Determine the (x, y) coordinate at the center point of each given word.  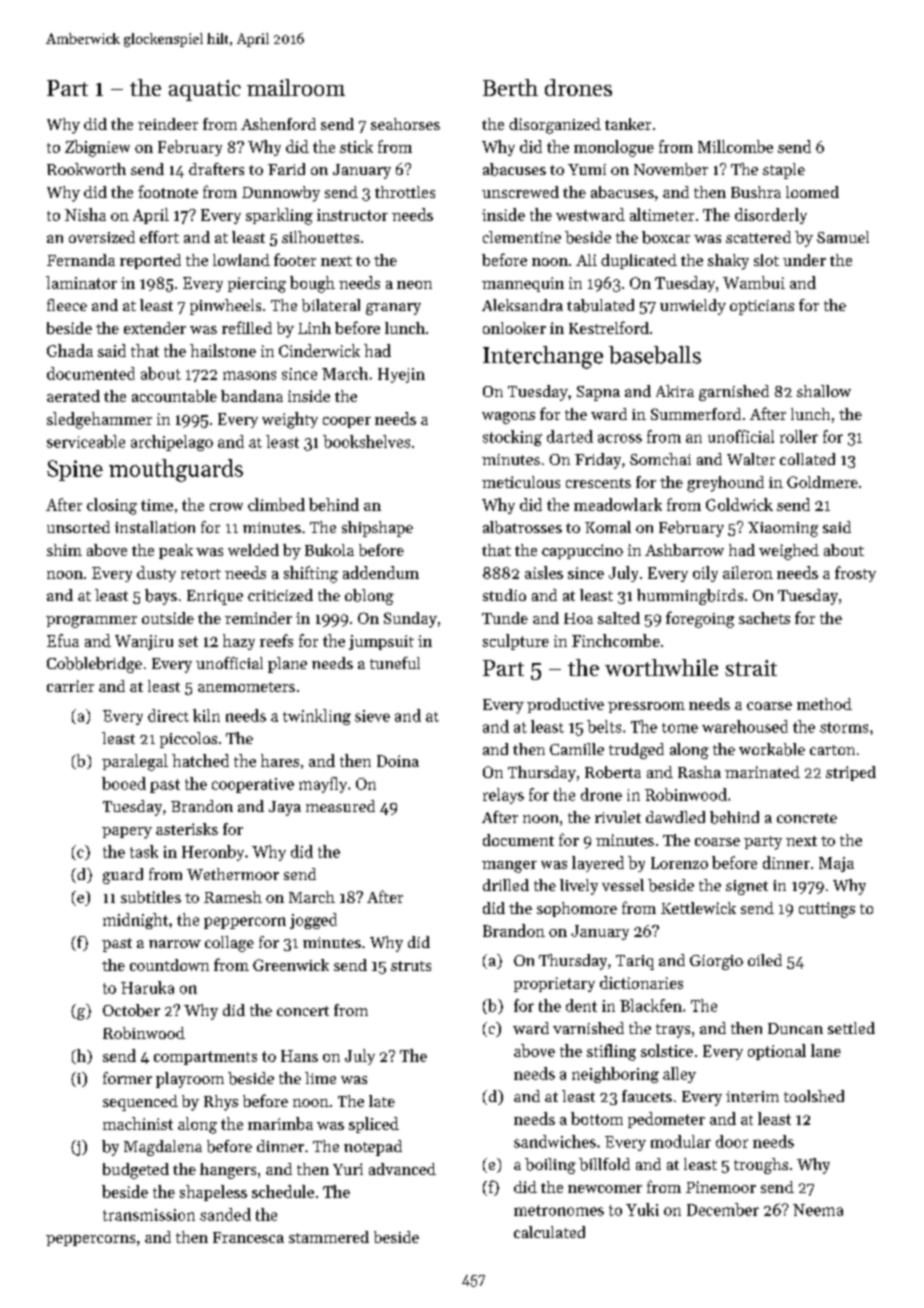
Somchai (660, 459)
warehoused (745, 726)
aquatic (205, 90)
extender (155, 328)
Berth (510, 87)
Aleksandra (522, 305)
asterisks (187, 829)
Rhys (221, 1103)
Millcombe (735, 146)
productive (565, 705)
